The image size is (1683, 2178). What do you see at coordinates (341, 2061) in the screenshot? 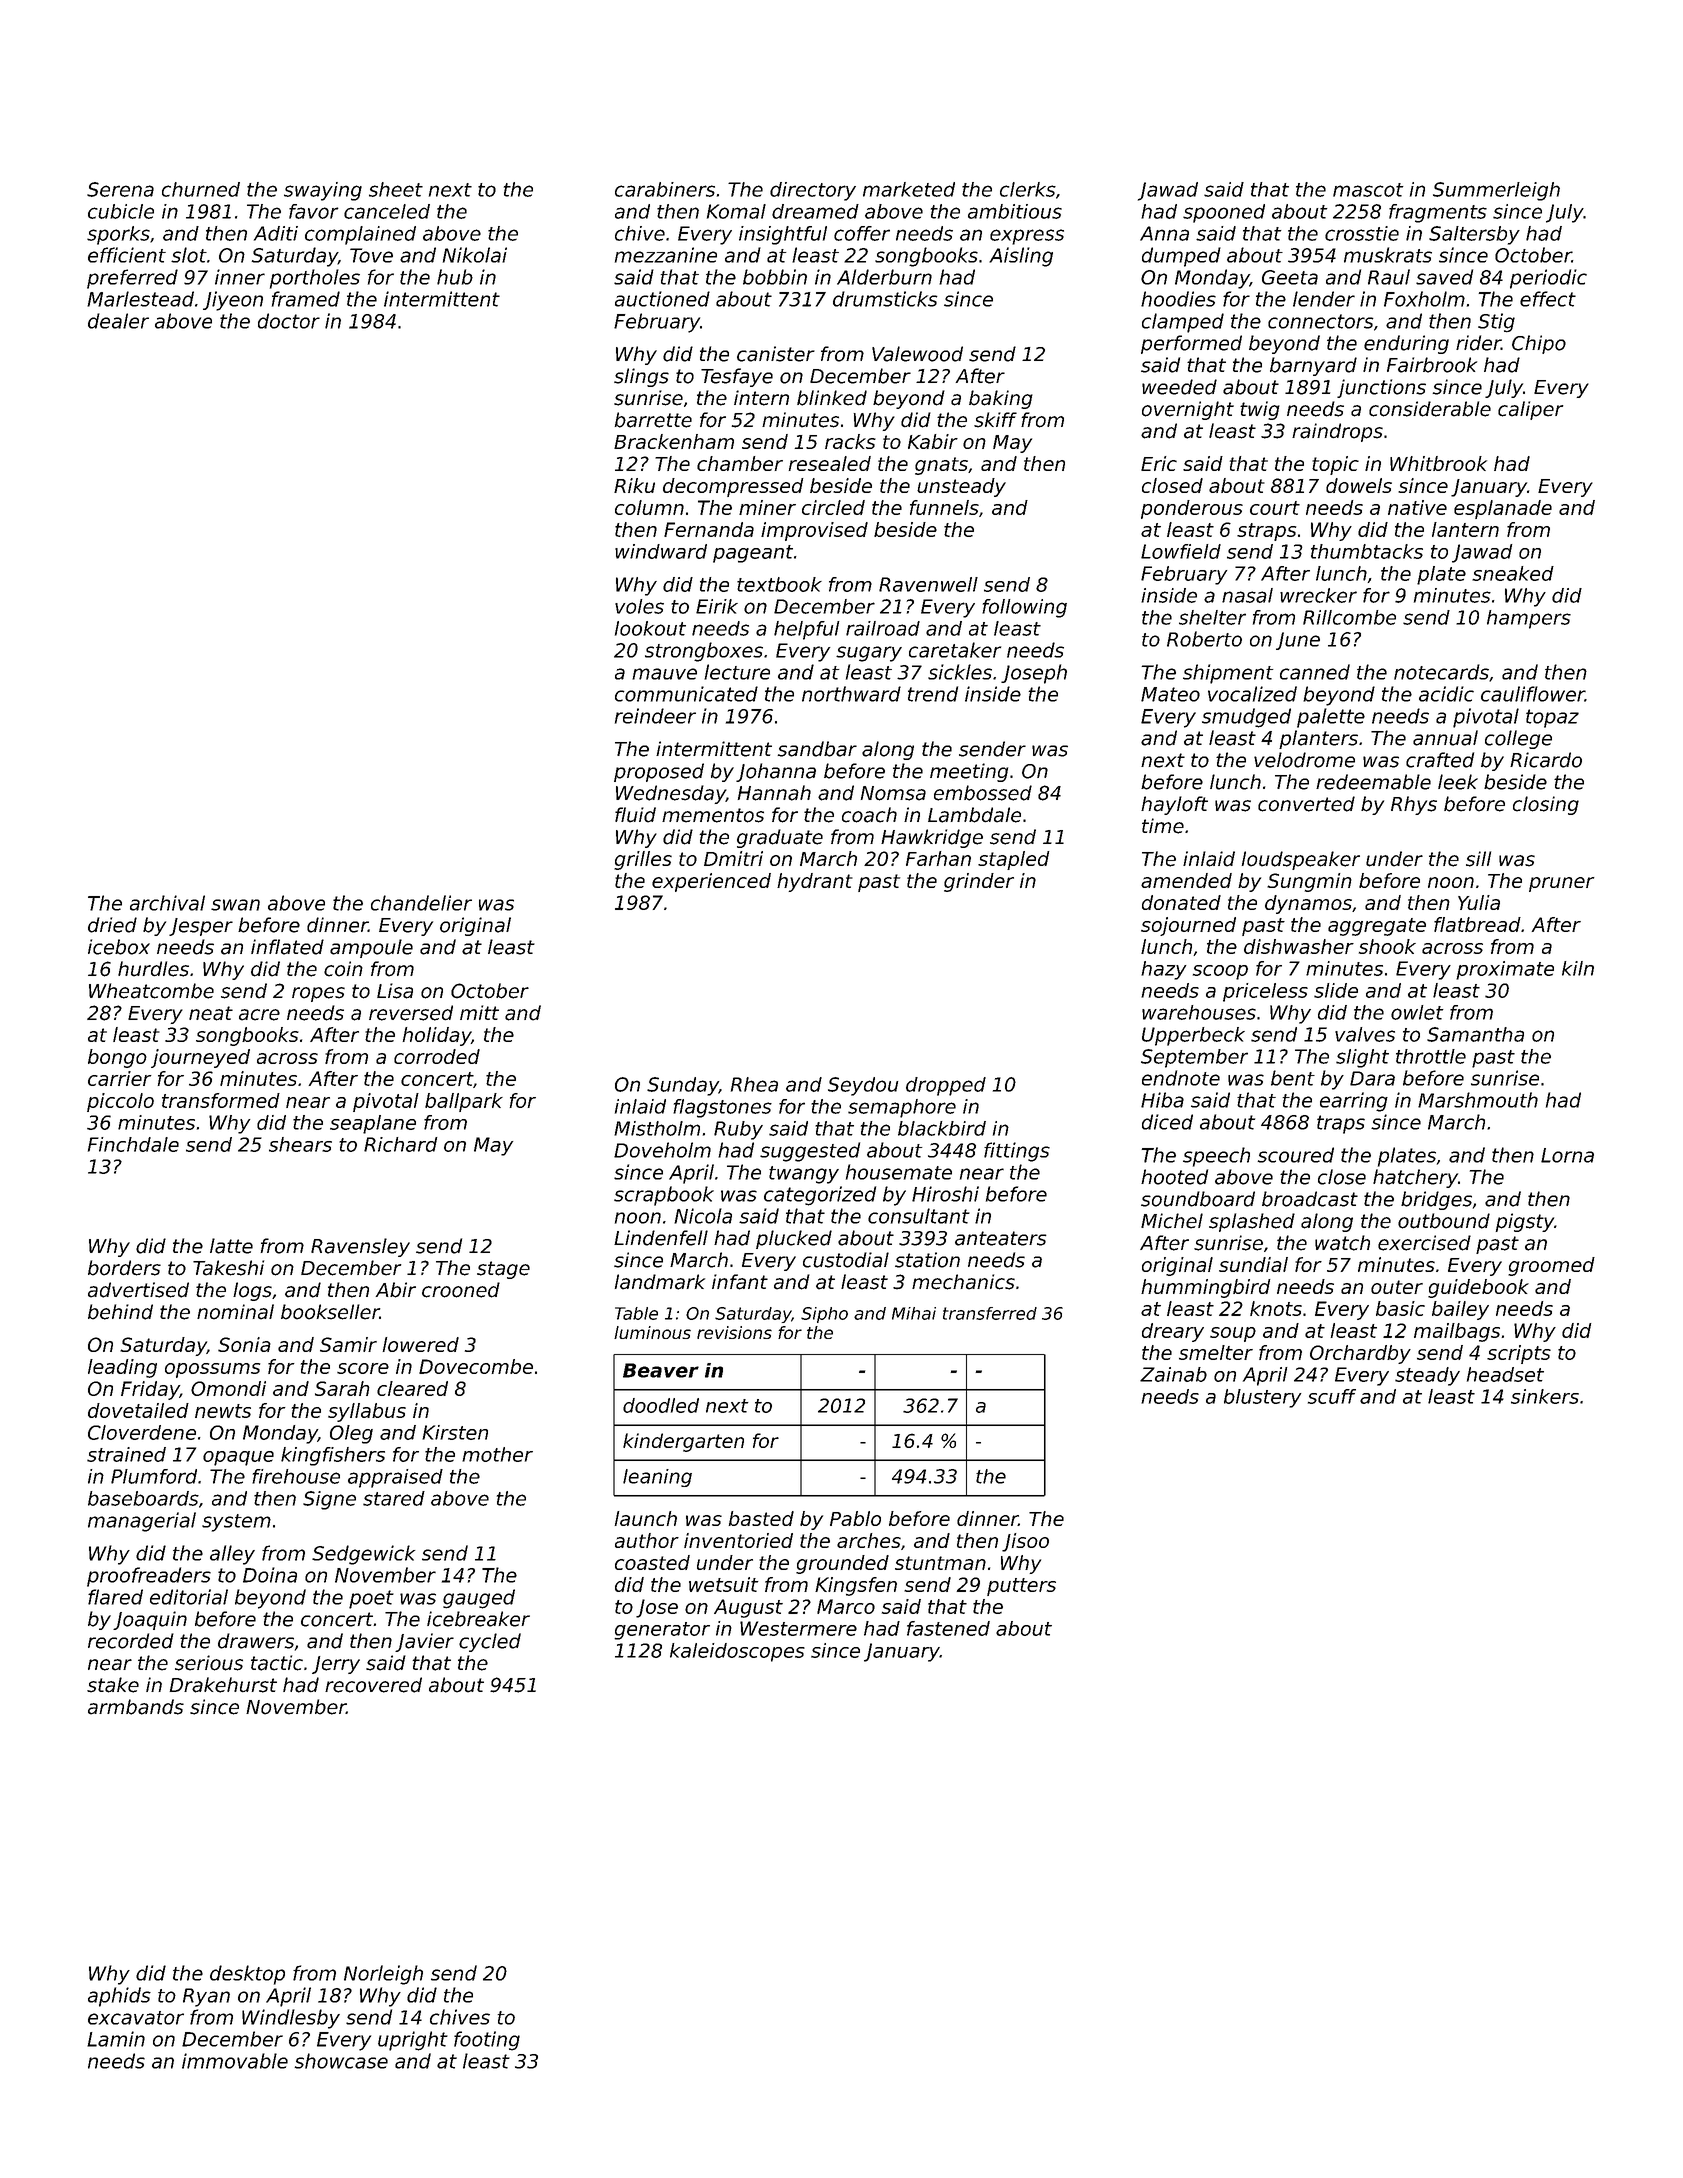
I see `showcase` at bounding box center [341, 2061].
